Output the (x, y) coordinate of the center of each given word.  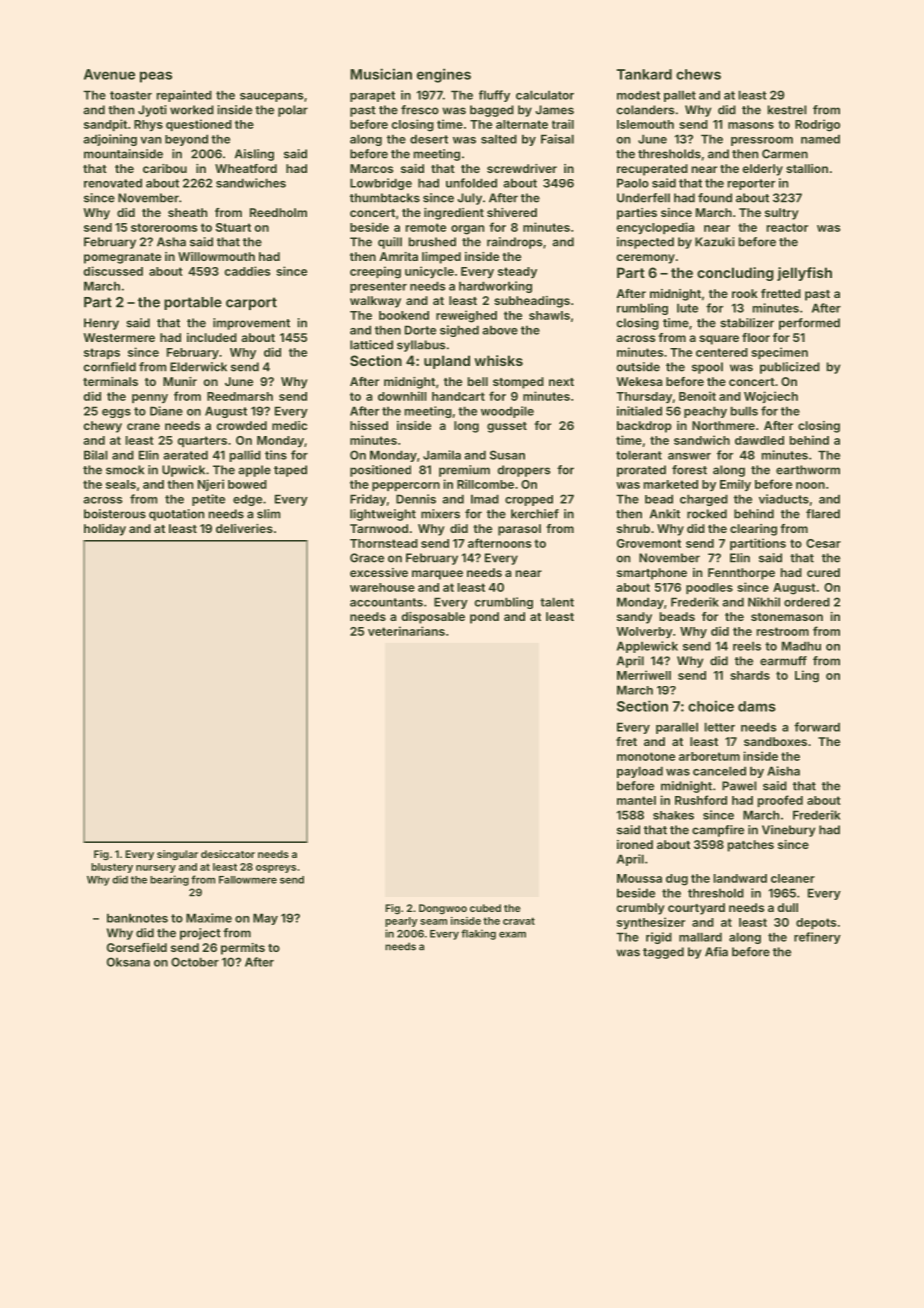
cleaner (793, 878)
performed (809, 324)
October (195, 962)
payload (640, 772)
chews (698, 74)
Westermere (119, 337)
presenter (378, 287)
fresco (420, 110)
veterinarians (406, 631)
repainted (184, 96)
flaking (478, 934)
